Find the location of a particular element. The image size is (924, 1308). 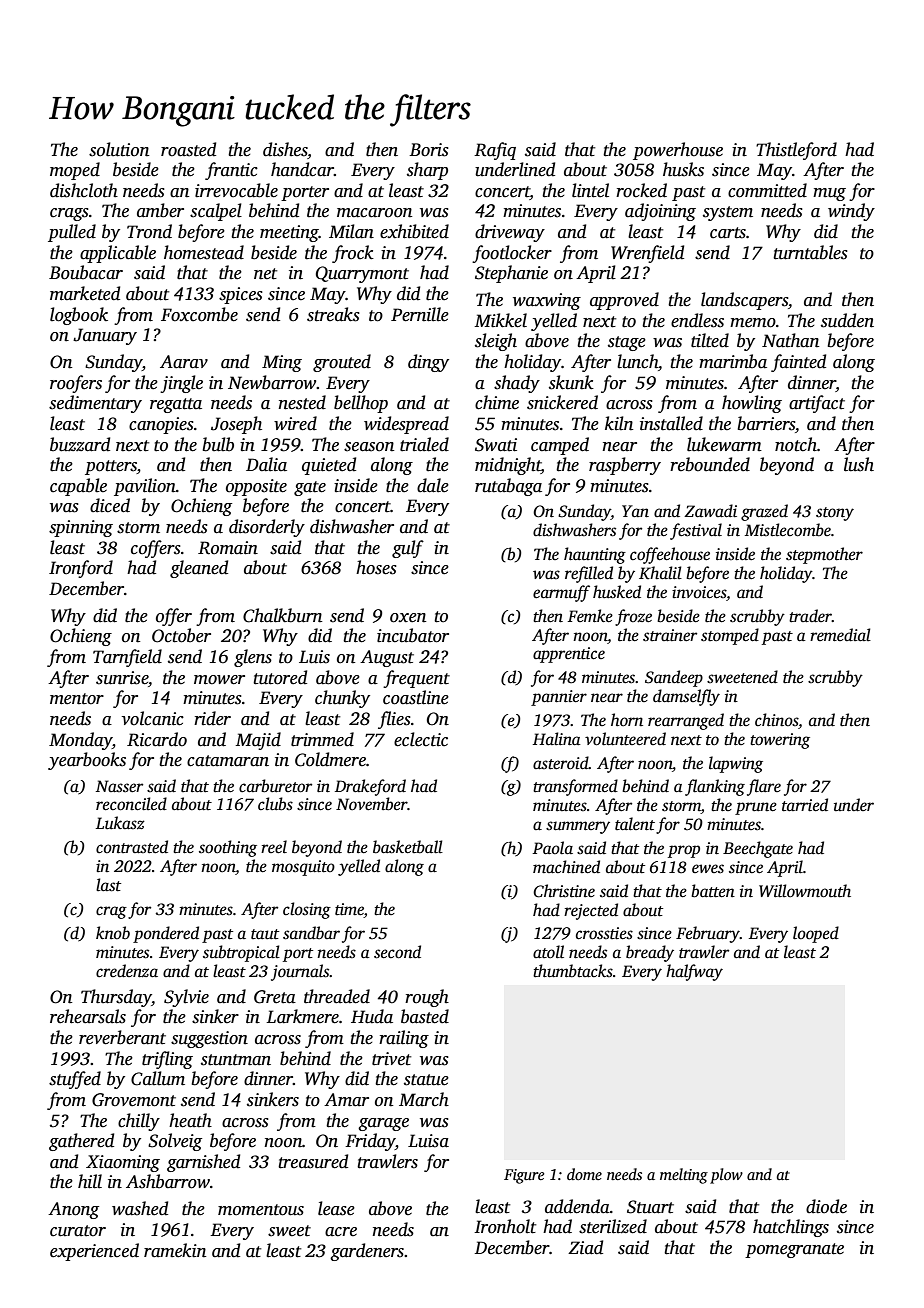

Quarrymont is located at coordinates (362, 274).
